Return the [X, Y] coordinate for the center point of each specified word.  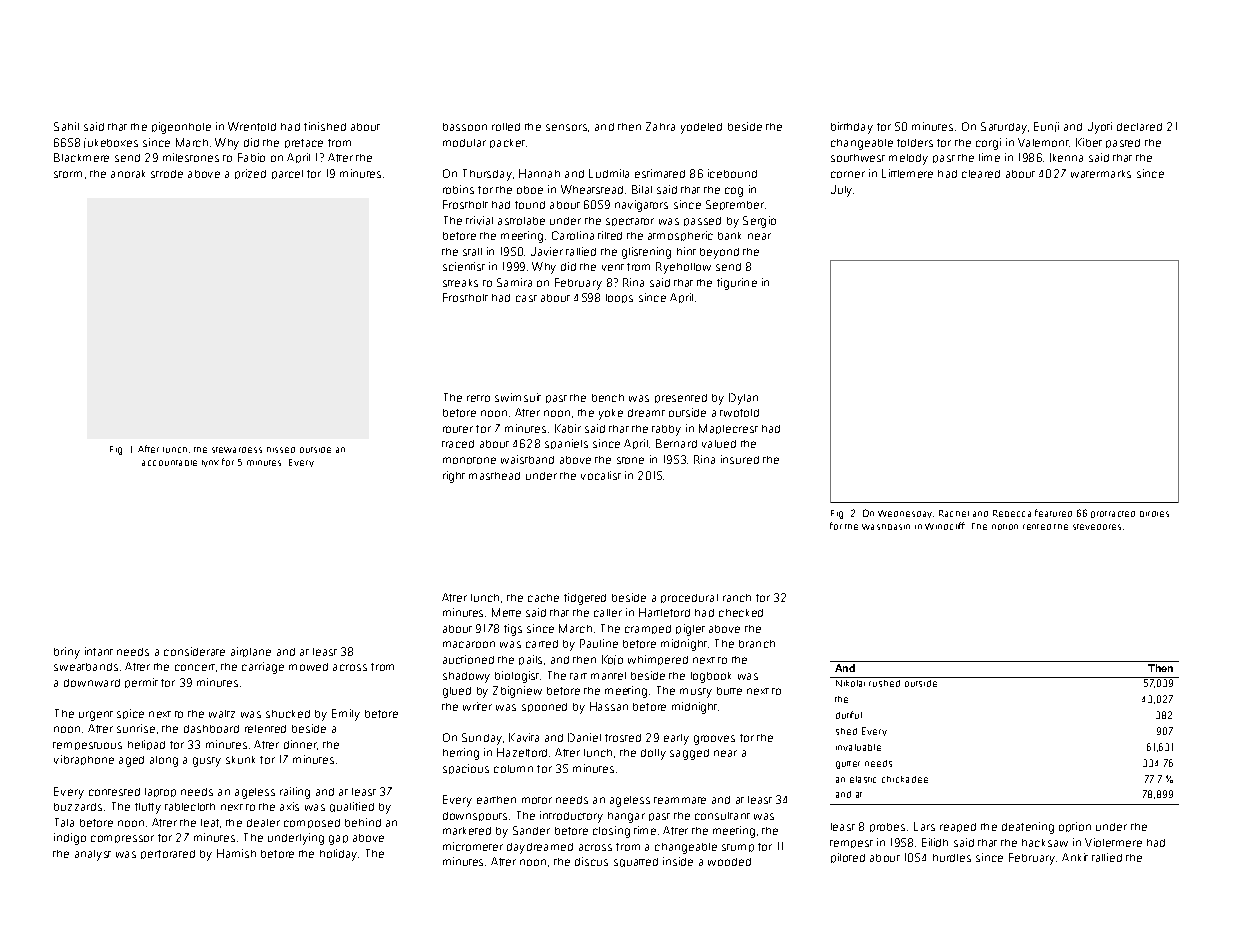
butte [729, 691]
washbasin [886, 527]
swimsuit [518, 397]
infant [99, 651]
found [530, 205]
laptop [160, 792]
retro [478, 398]
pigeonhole [181, 128]
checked [741, 613]
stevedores [1097, 527]
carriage [263, 668]
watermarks [1101, 174]
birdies [1154, 514]
